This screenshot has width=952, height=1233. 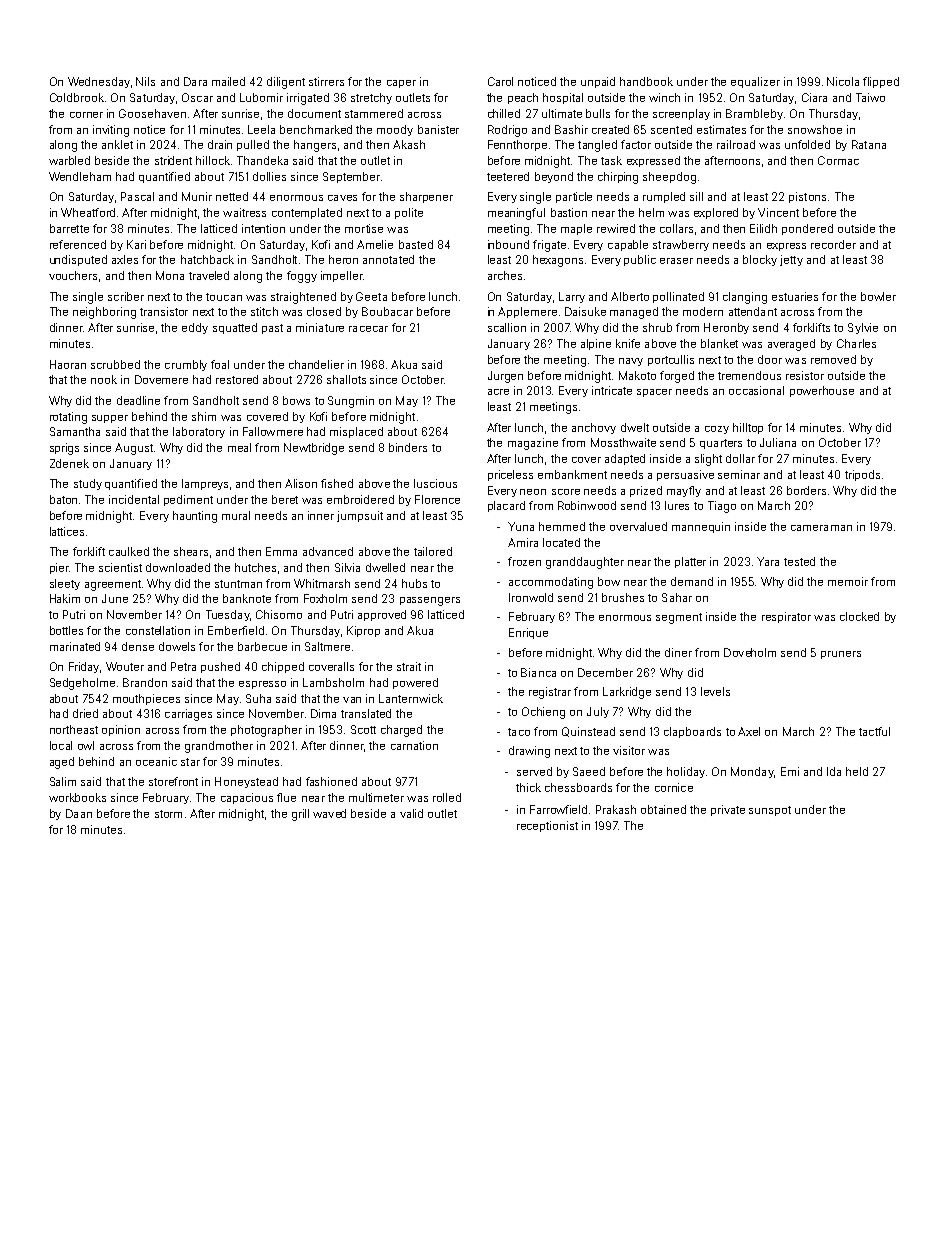 What do you see at coordinates (807, 144) in the screenshot?
I see `unfolded` at bounding box center [807, 144].
